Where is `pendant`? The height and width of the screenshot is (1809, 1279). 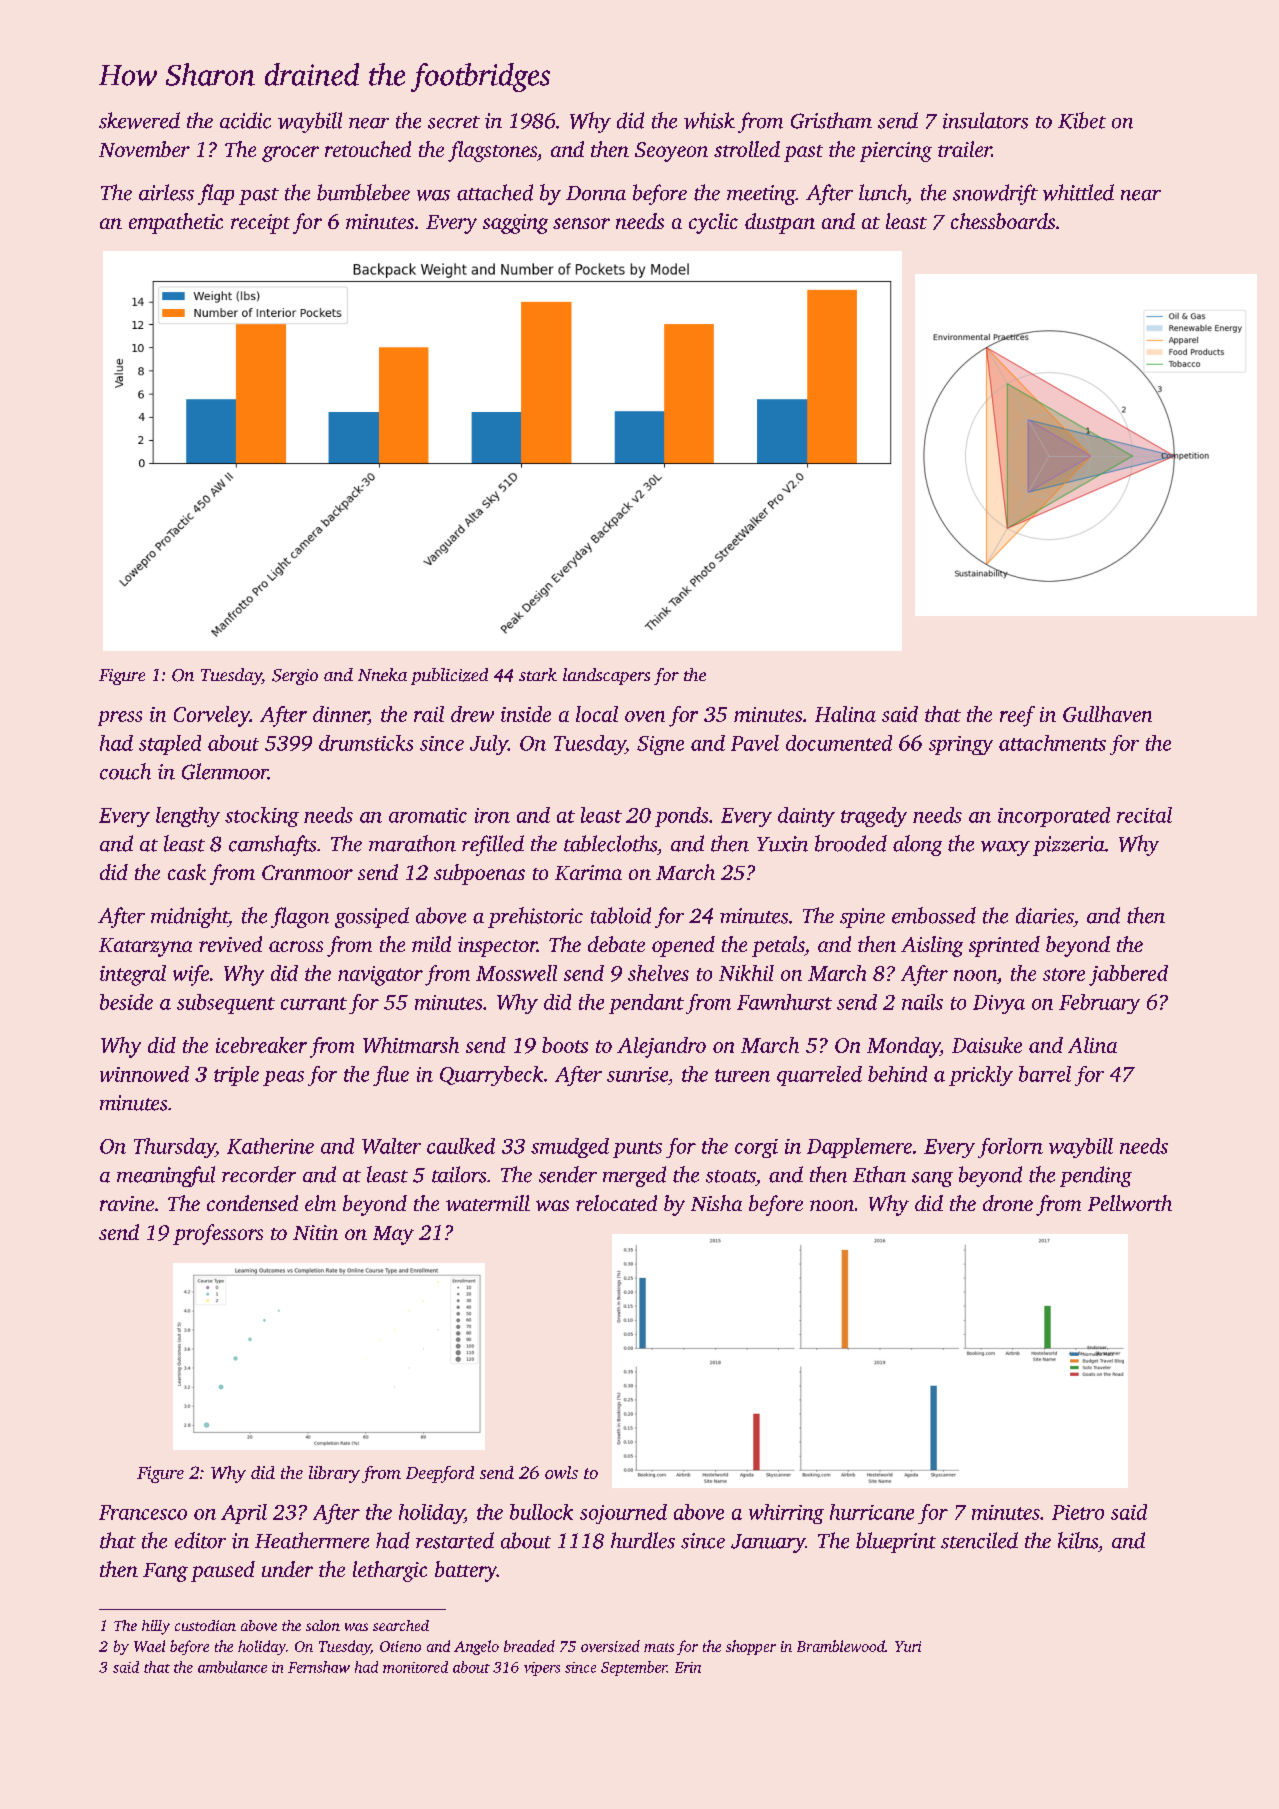
pendant is located at coordinates (646, 1004).
